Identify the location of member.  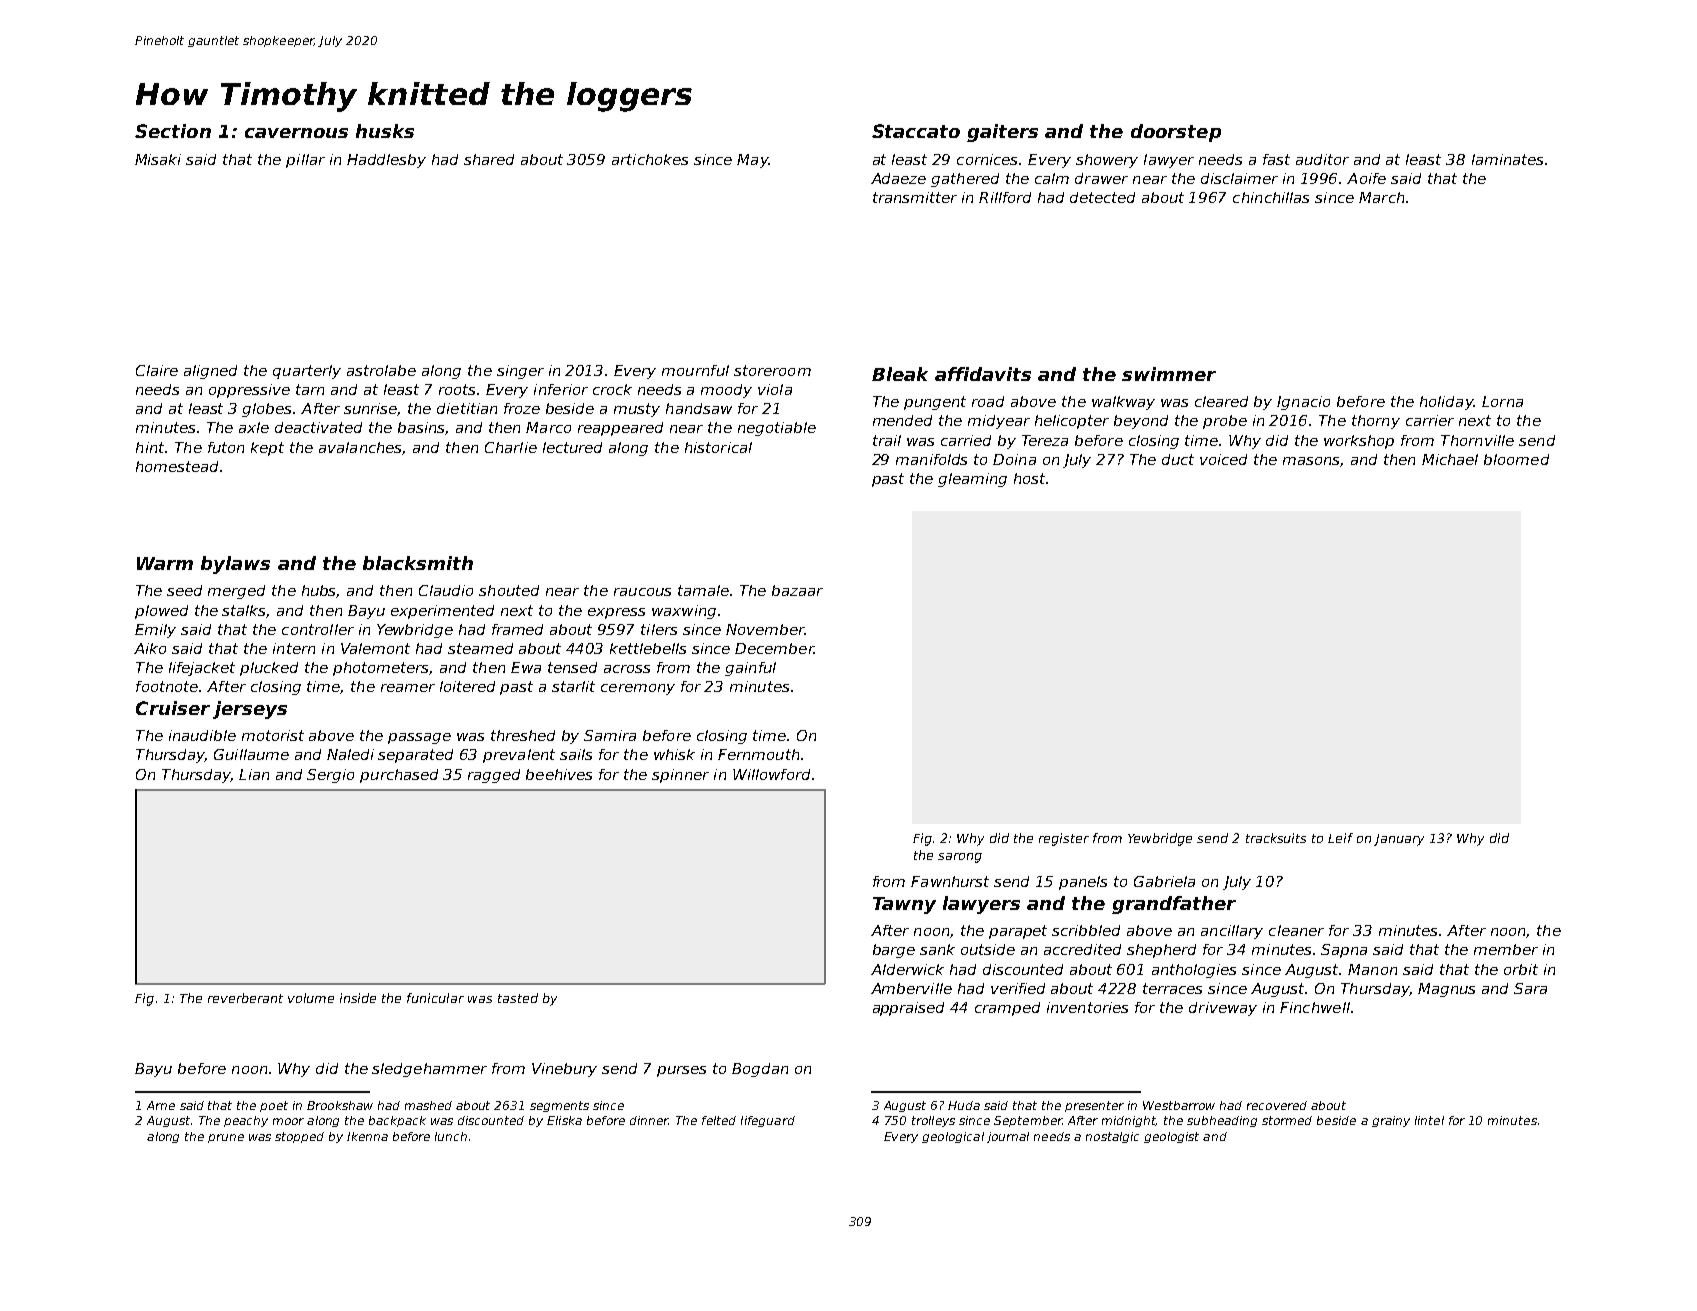
(1506, 949).
